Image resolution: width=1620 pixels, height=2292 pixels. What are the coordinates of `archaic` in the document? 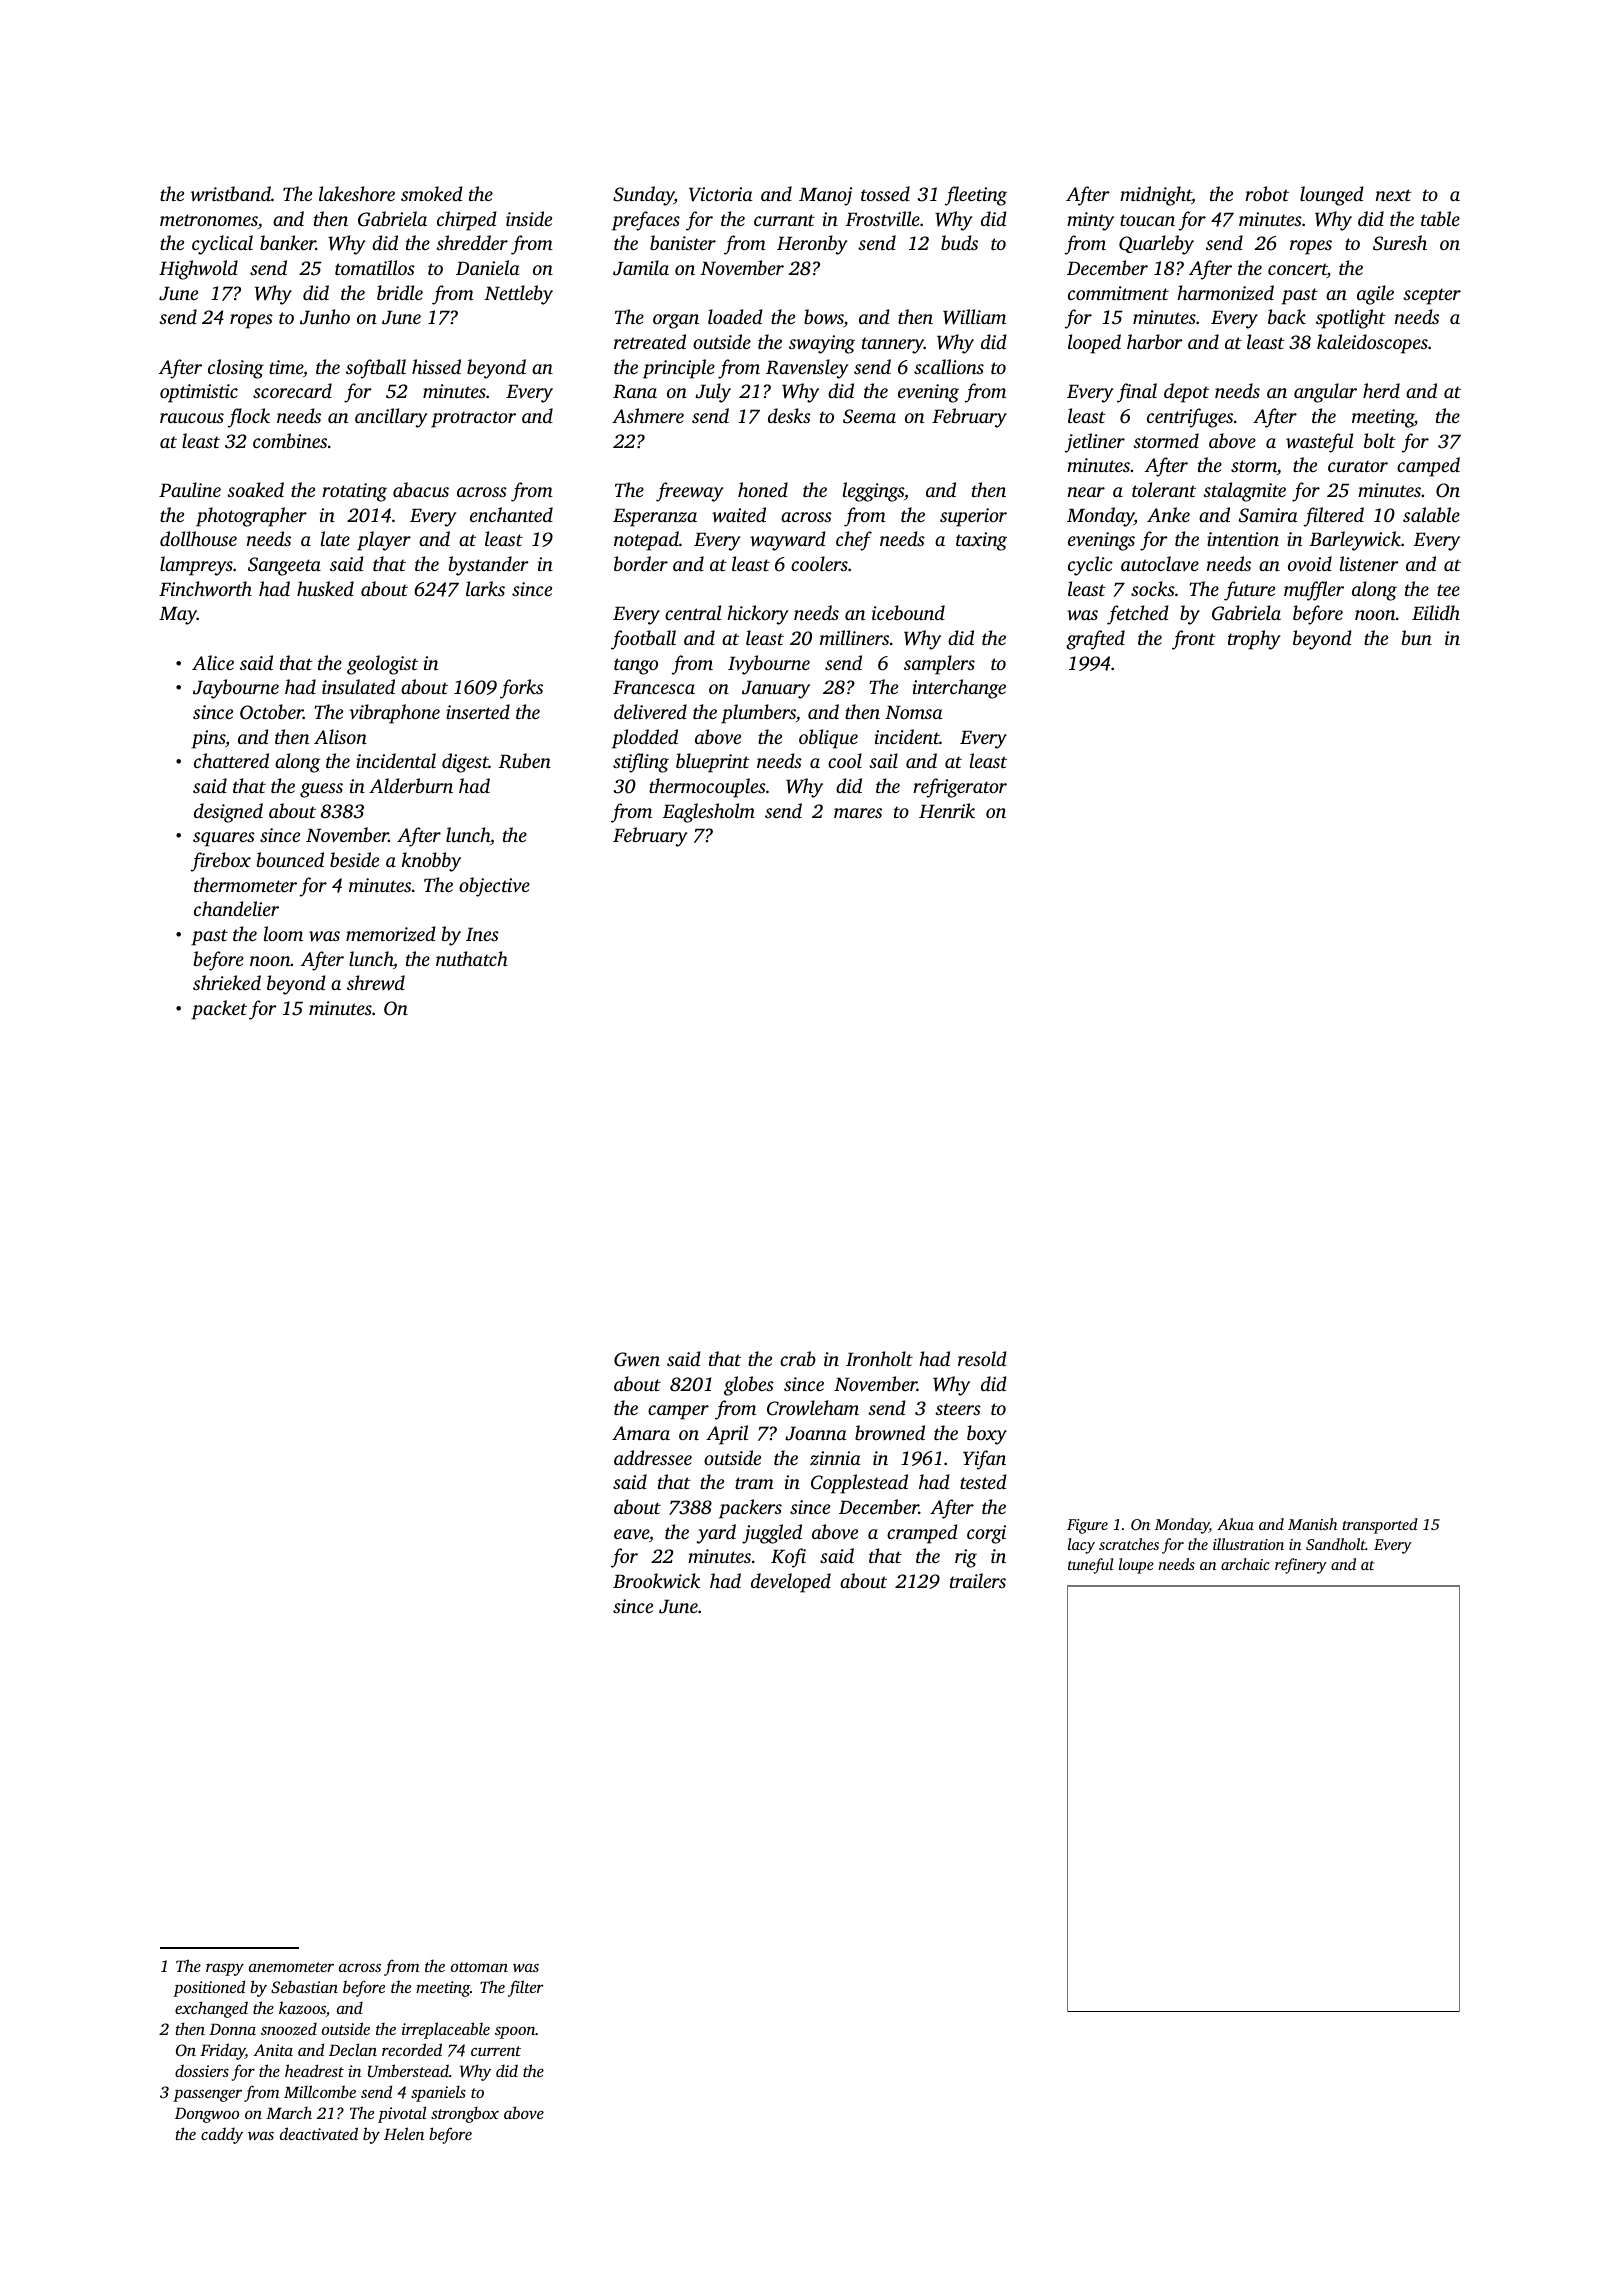 It's located at (1245, 1564).
